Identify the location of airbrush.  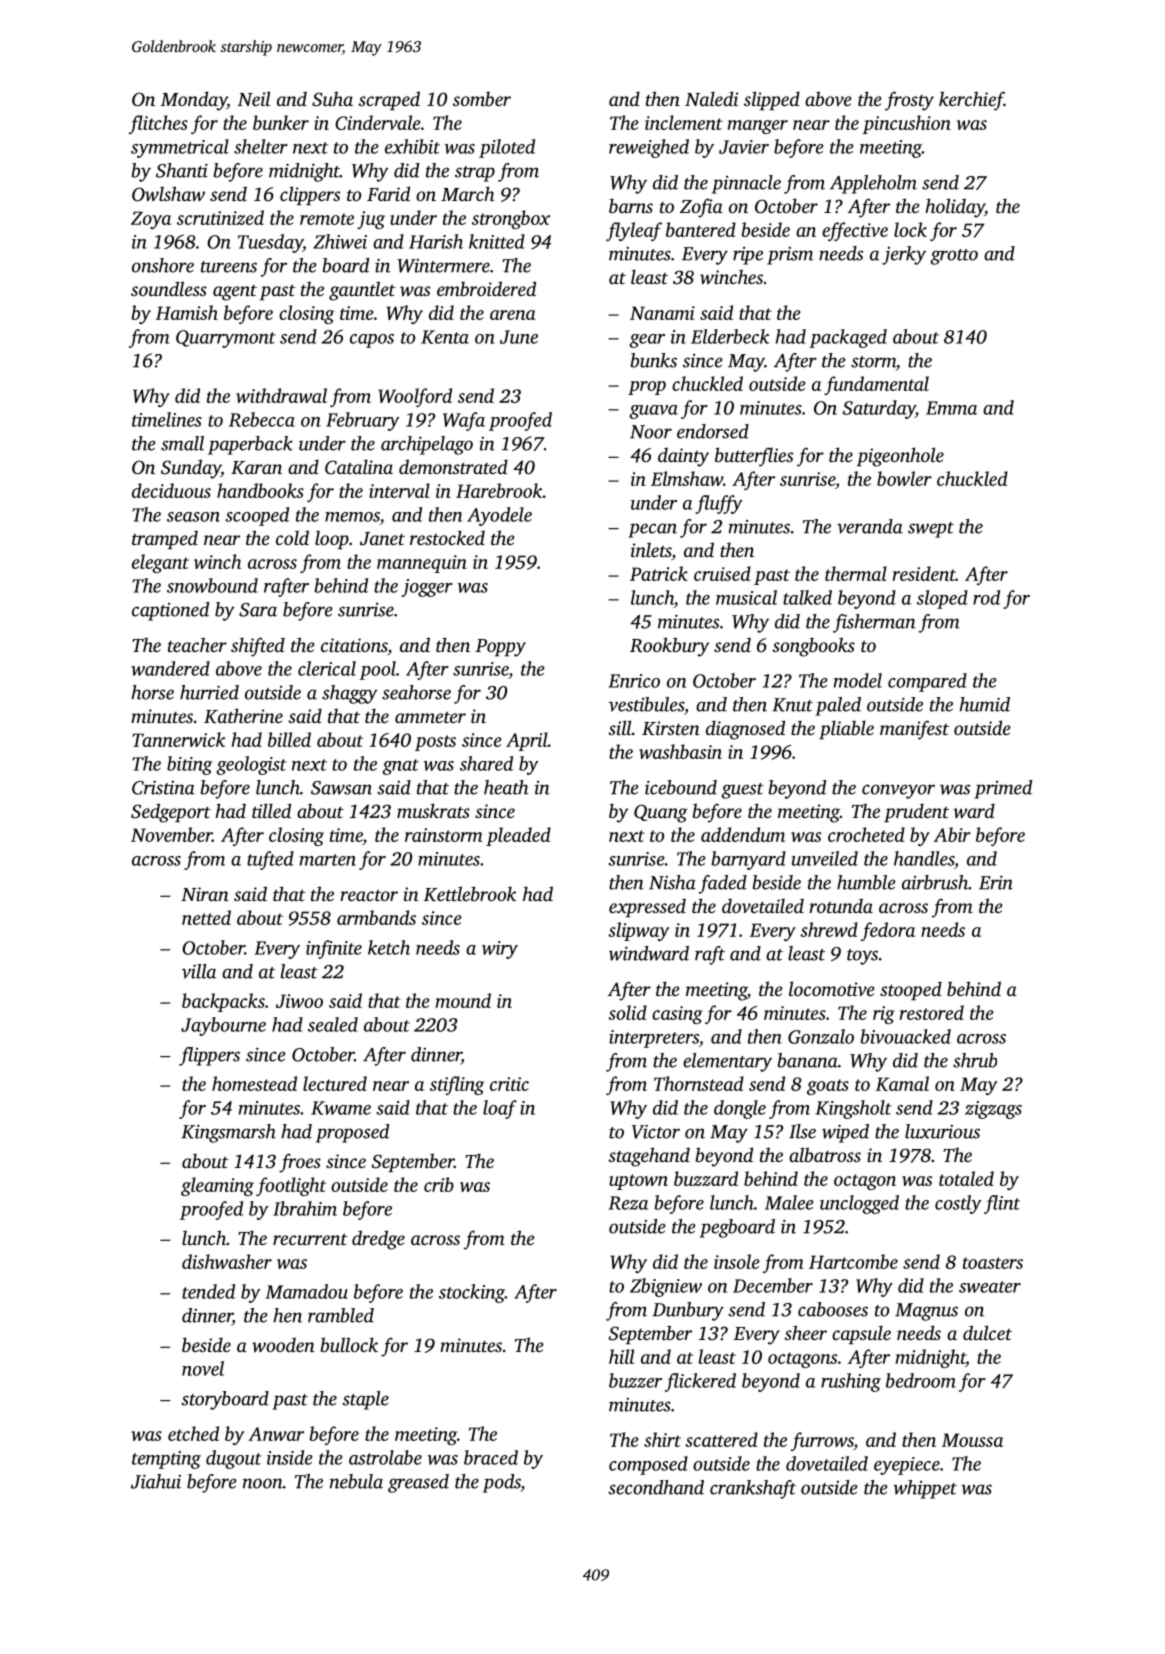
(935, 882).
